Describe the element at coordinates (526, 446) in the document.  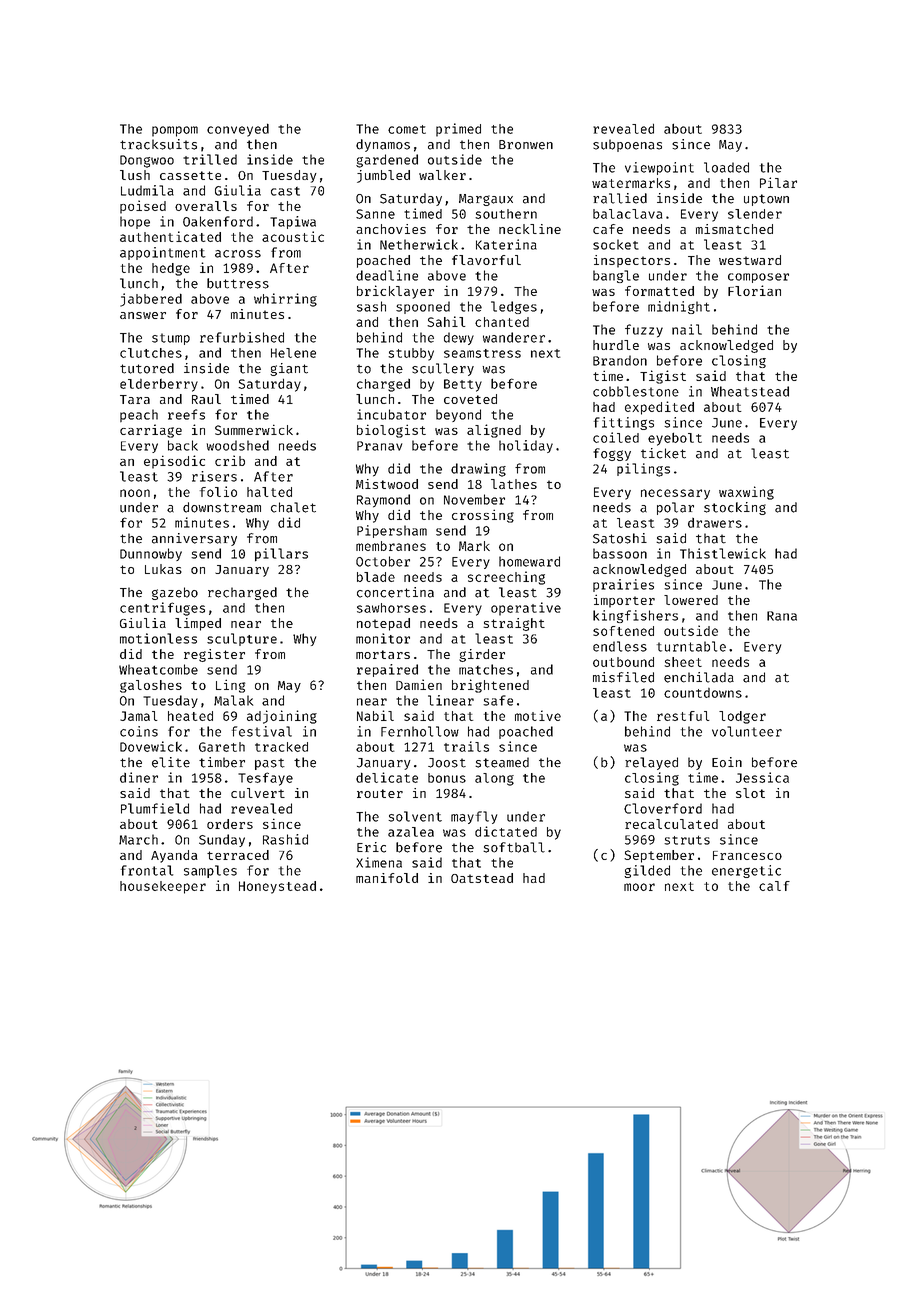
I see `holiday` at that location.
